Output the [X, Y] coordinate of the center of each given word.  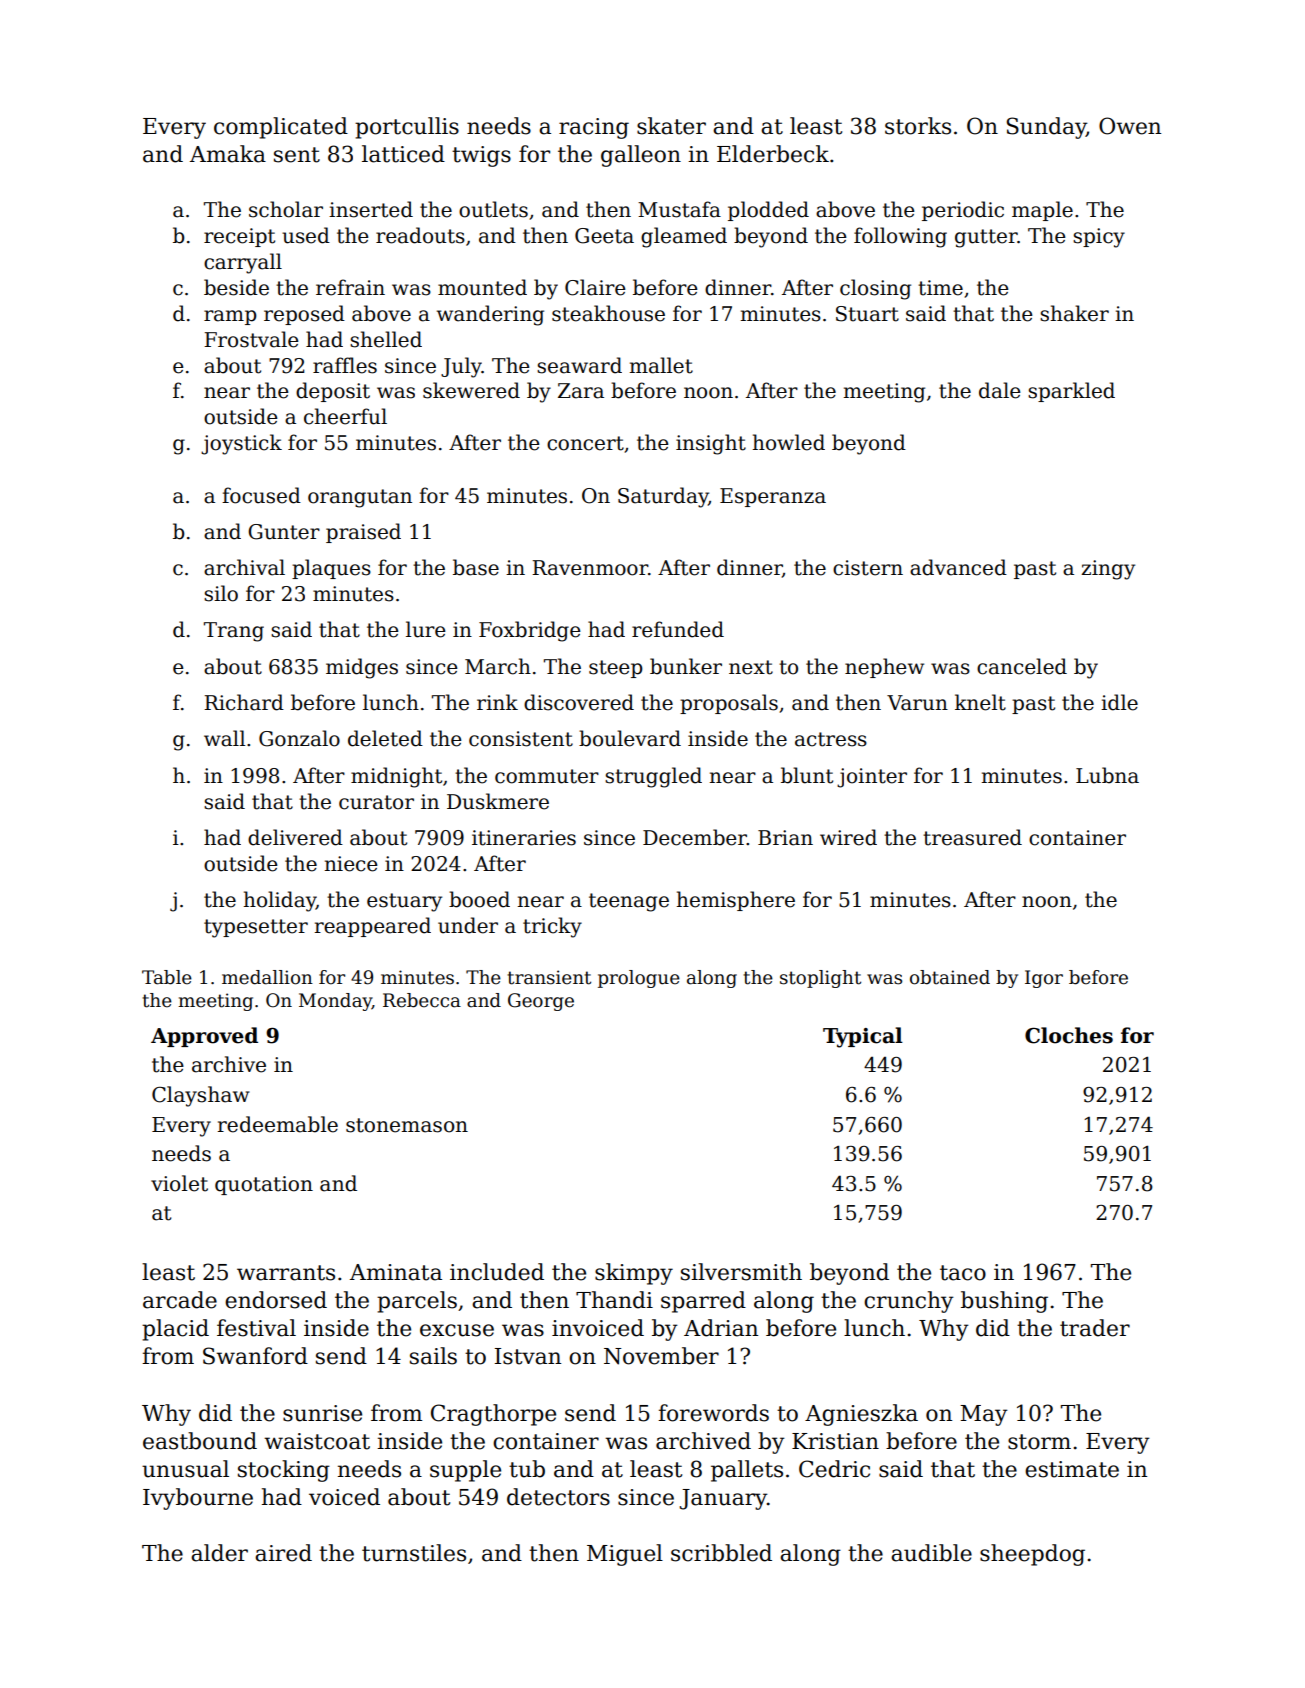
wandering [490, 315]
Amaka [228, 154]
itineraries [524, 838]
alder [219, 1553]
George [541, 1002]
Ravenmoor [590, 568]
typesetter [256, 928]
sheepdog [1032, 1555]
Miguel [625, 1555]
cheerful [345, 416]
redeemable [278, 1124]
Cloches [1069, 1035]
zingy [1108, 570]
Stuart [867, 314]
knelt [980, 702]
